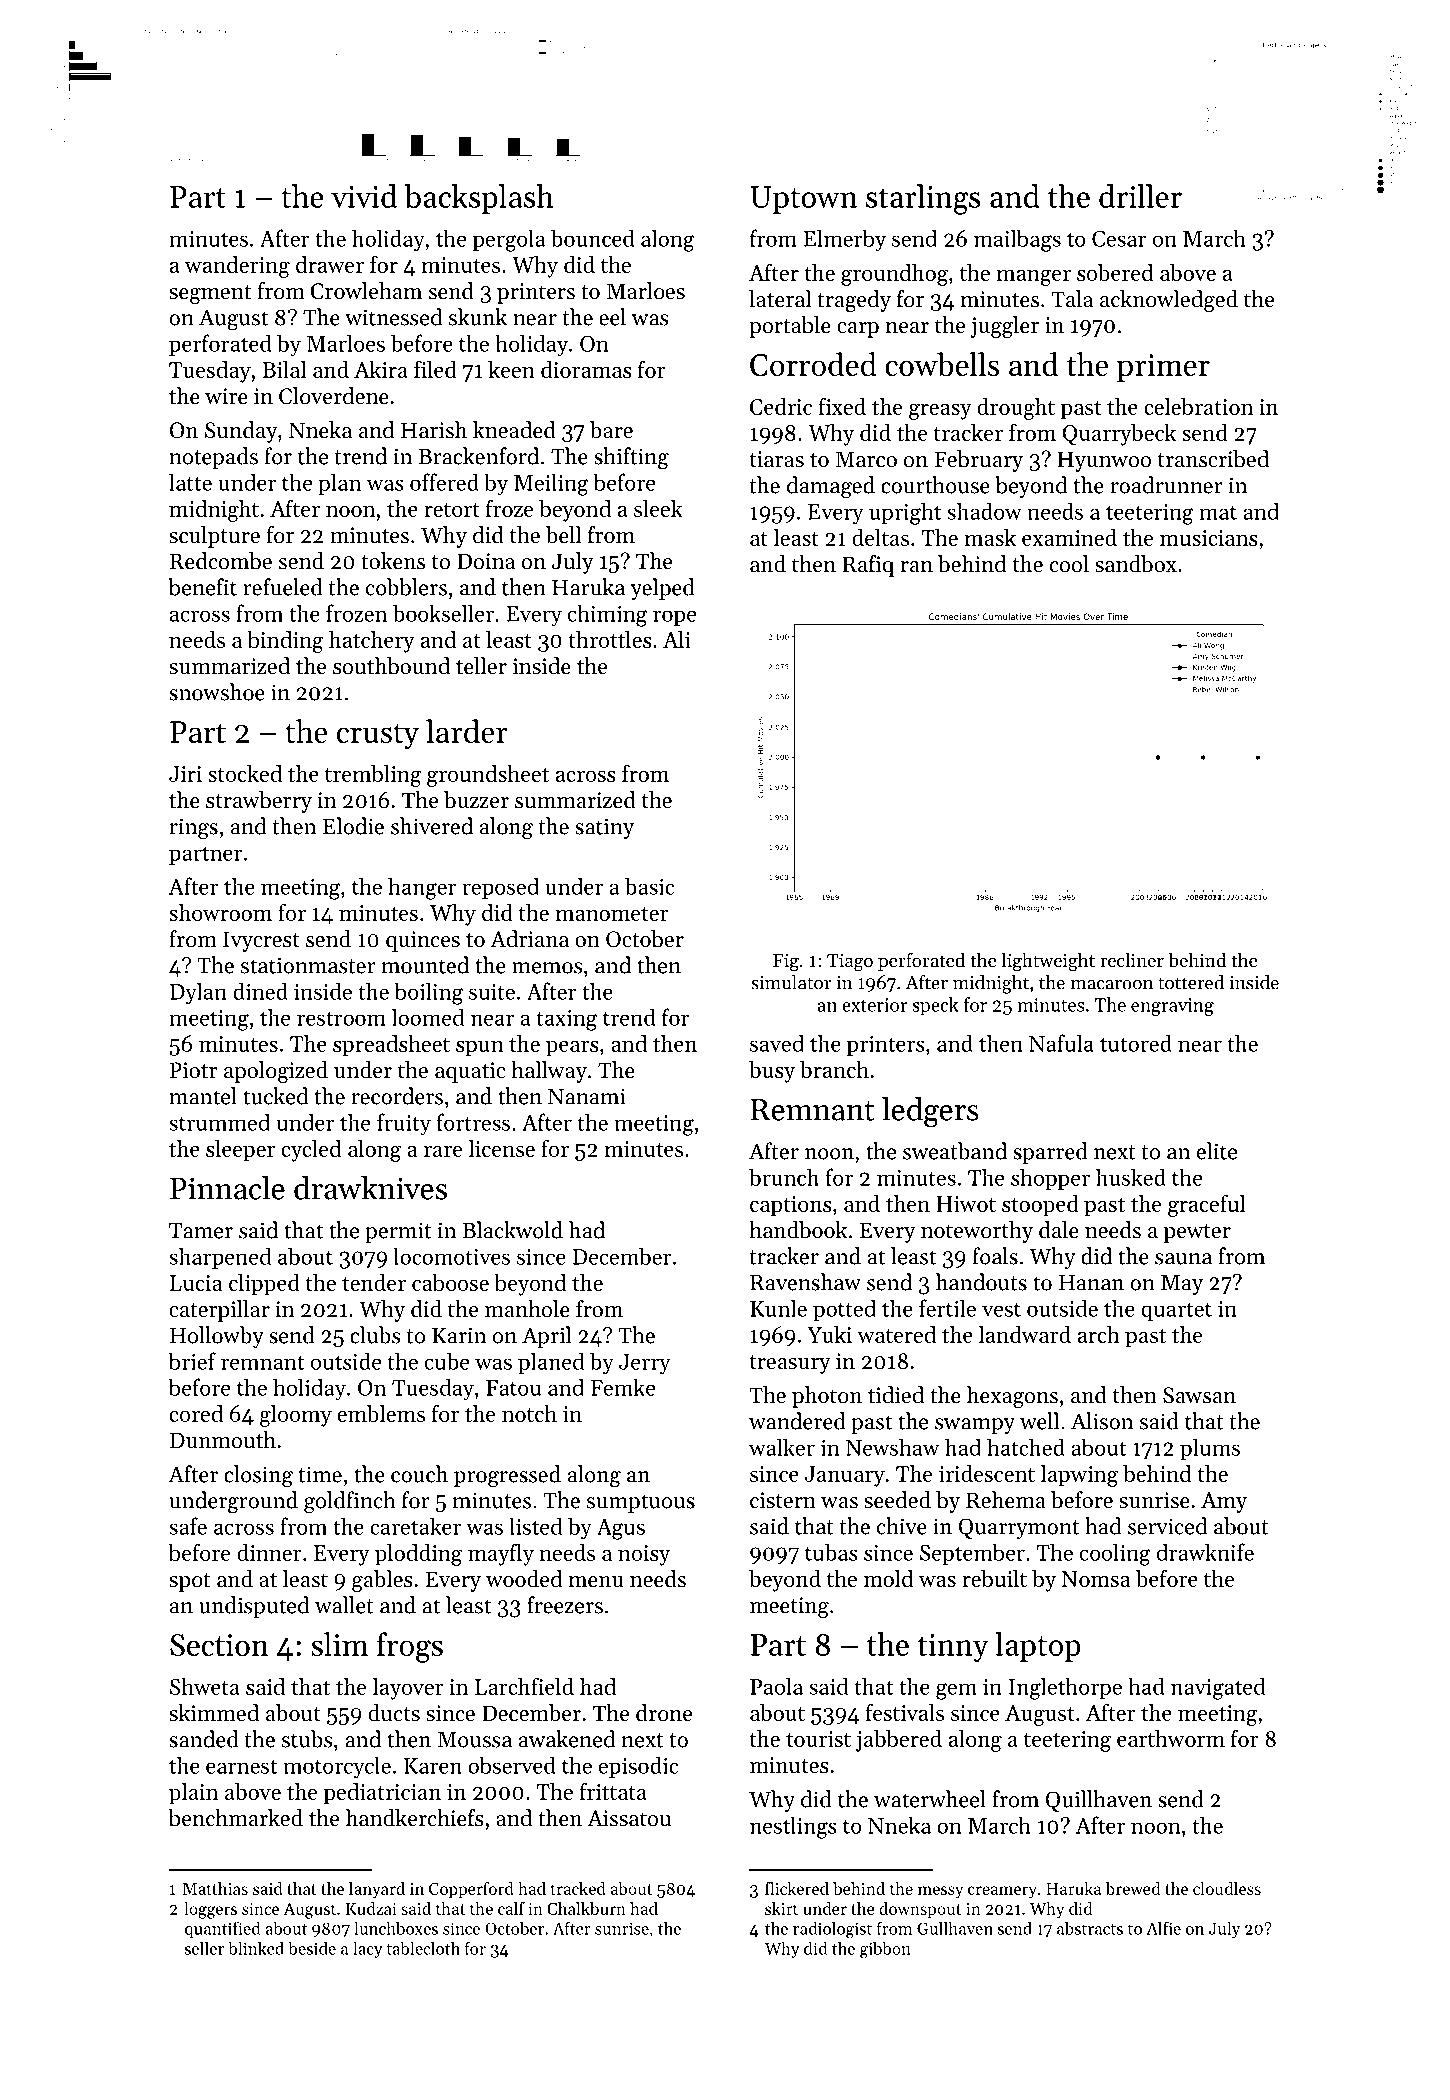 The width and height of the screenshot is (1450, 2100). I want to click on strawberry, so click(259, 802).
